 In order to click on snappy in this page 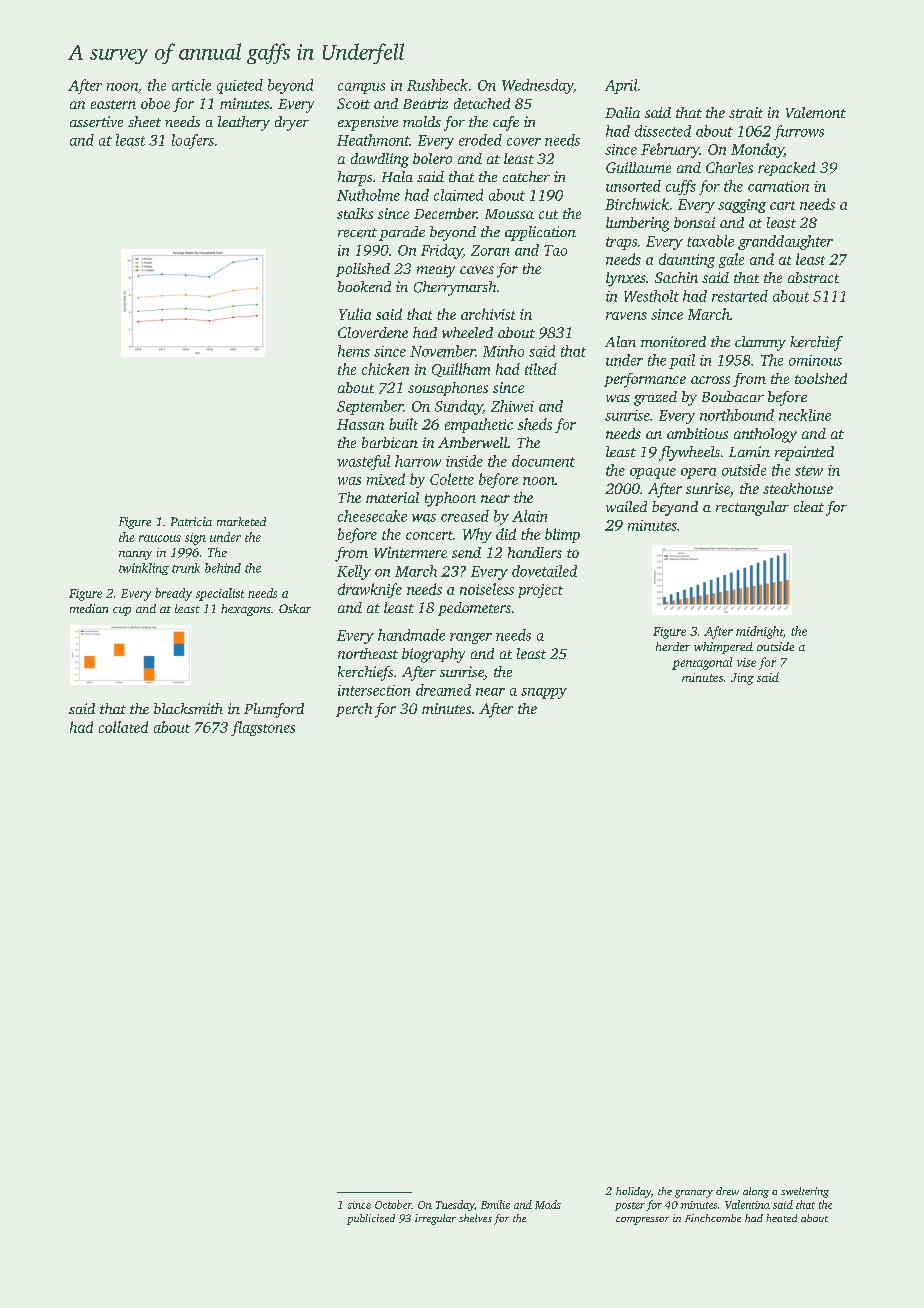, I will do `click(544, 693)`.
